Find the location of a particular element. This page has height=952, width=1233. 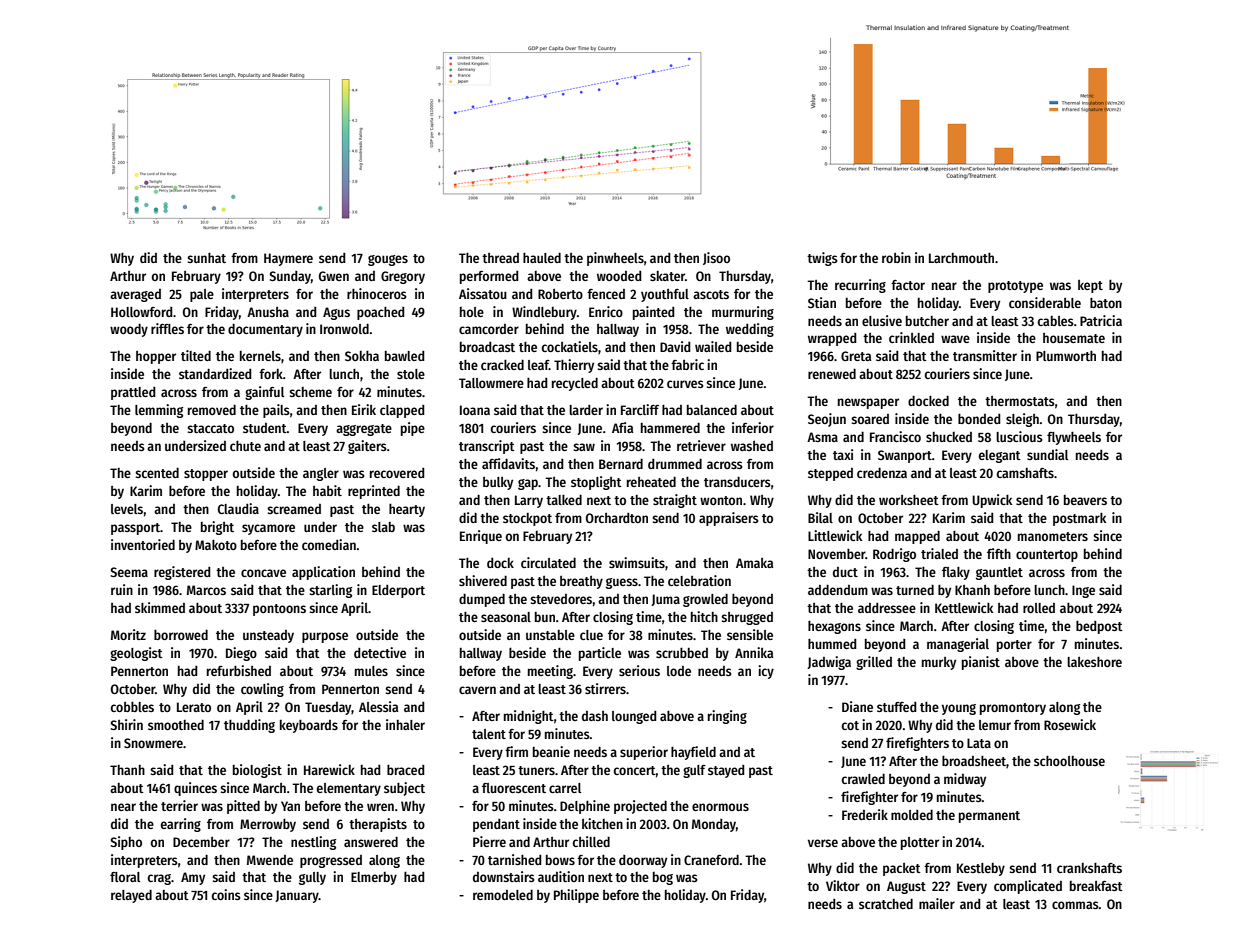

clue is located at coordinates (591, 635).
